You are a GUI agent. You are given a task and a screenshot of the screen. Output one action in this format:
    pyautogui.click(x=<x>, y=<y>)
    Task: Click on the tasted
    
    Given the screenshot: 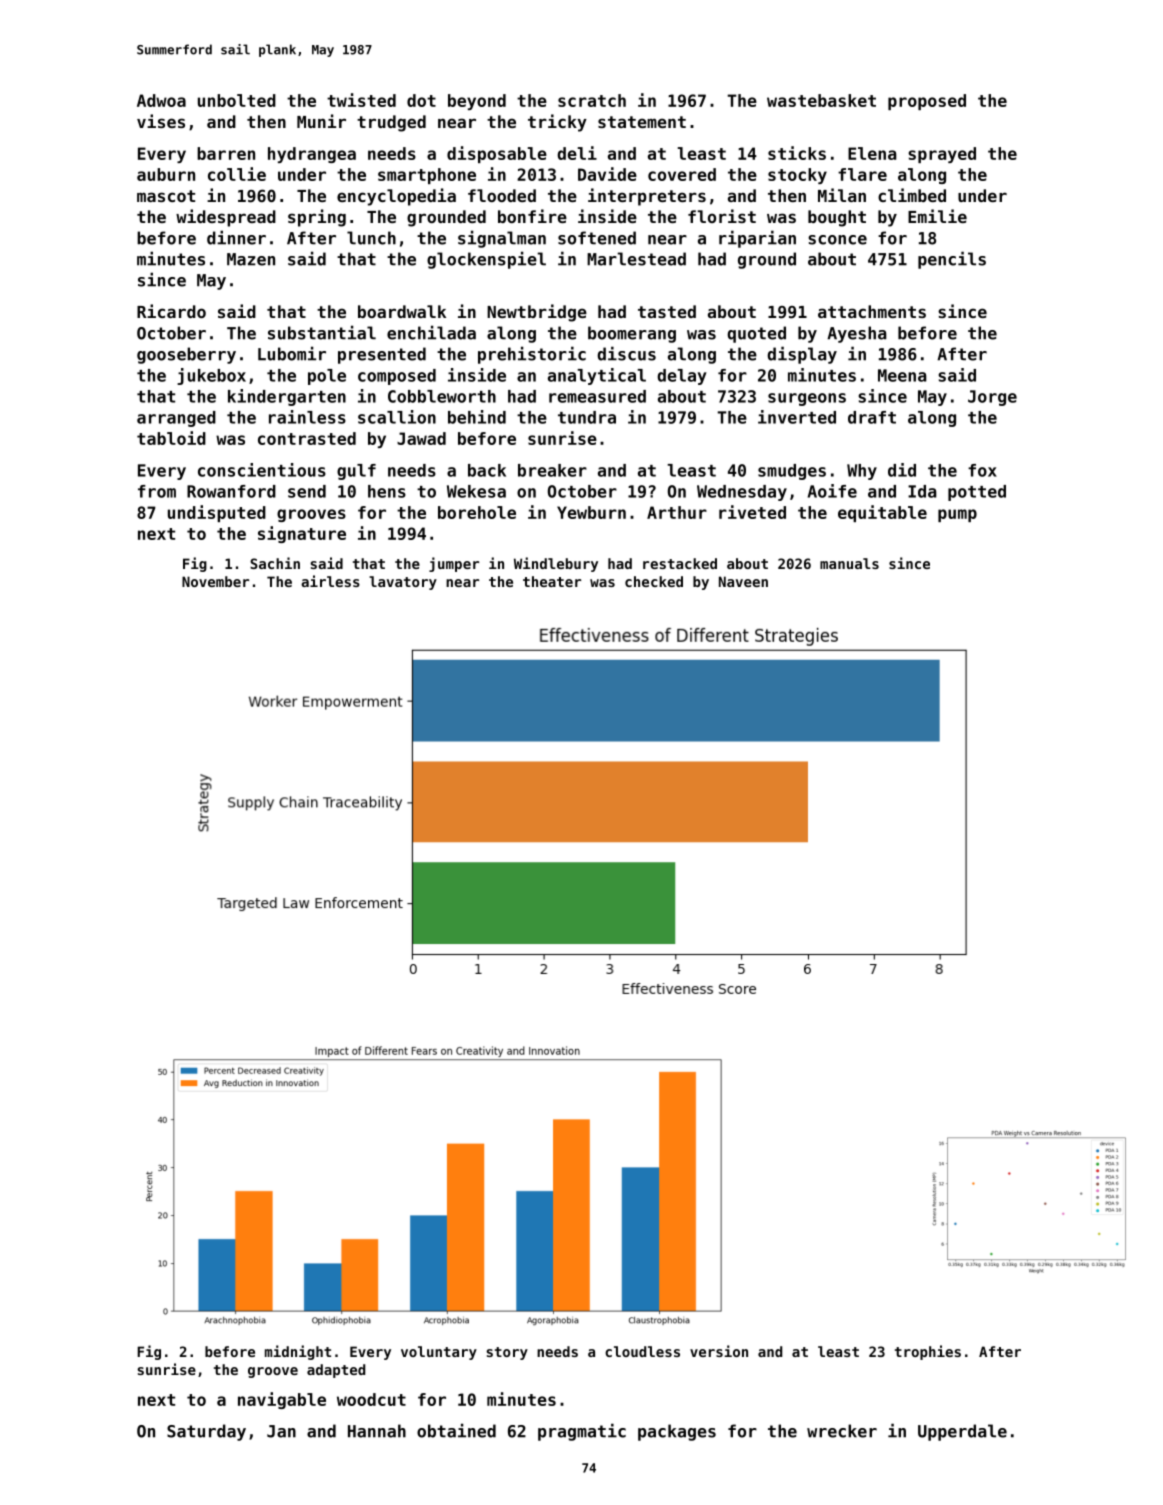 What is the action you would take?
    pyautogui.click(x=667, y=311)
